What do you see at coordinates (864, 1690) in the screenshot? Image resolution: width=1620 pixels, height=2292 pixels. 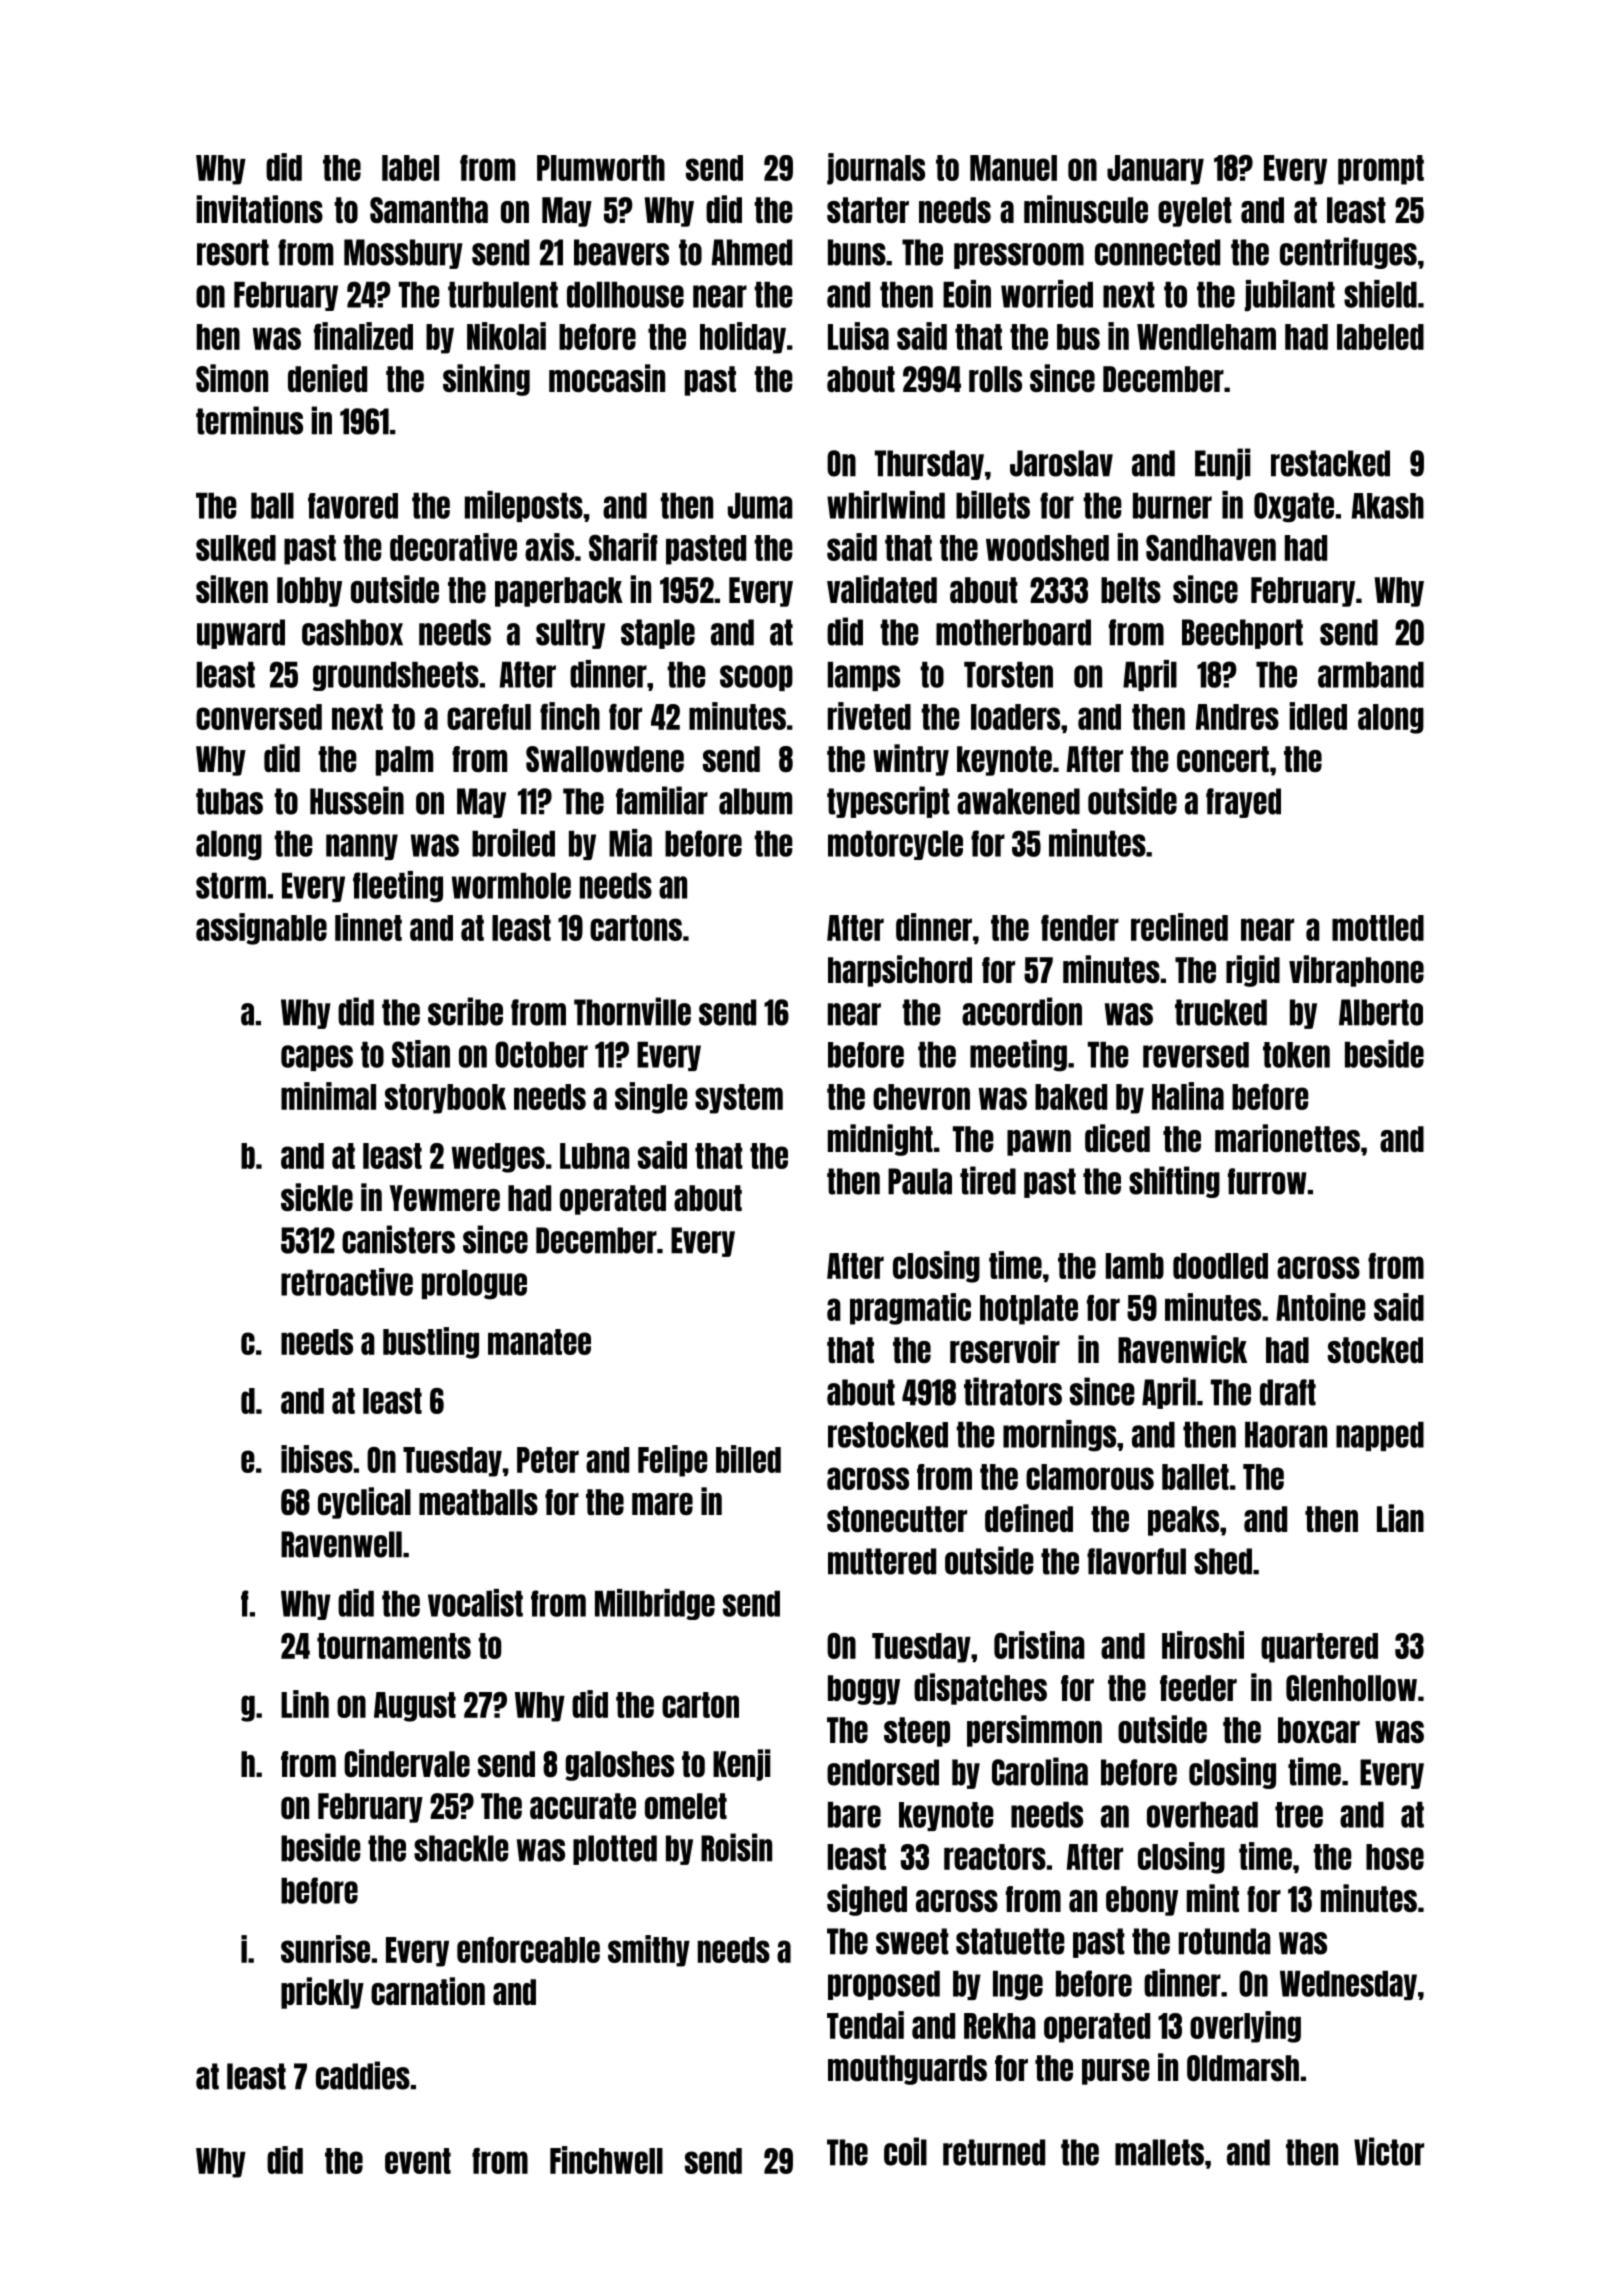 I see `boggy` at bounding box center [864, 1690].
